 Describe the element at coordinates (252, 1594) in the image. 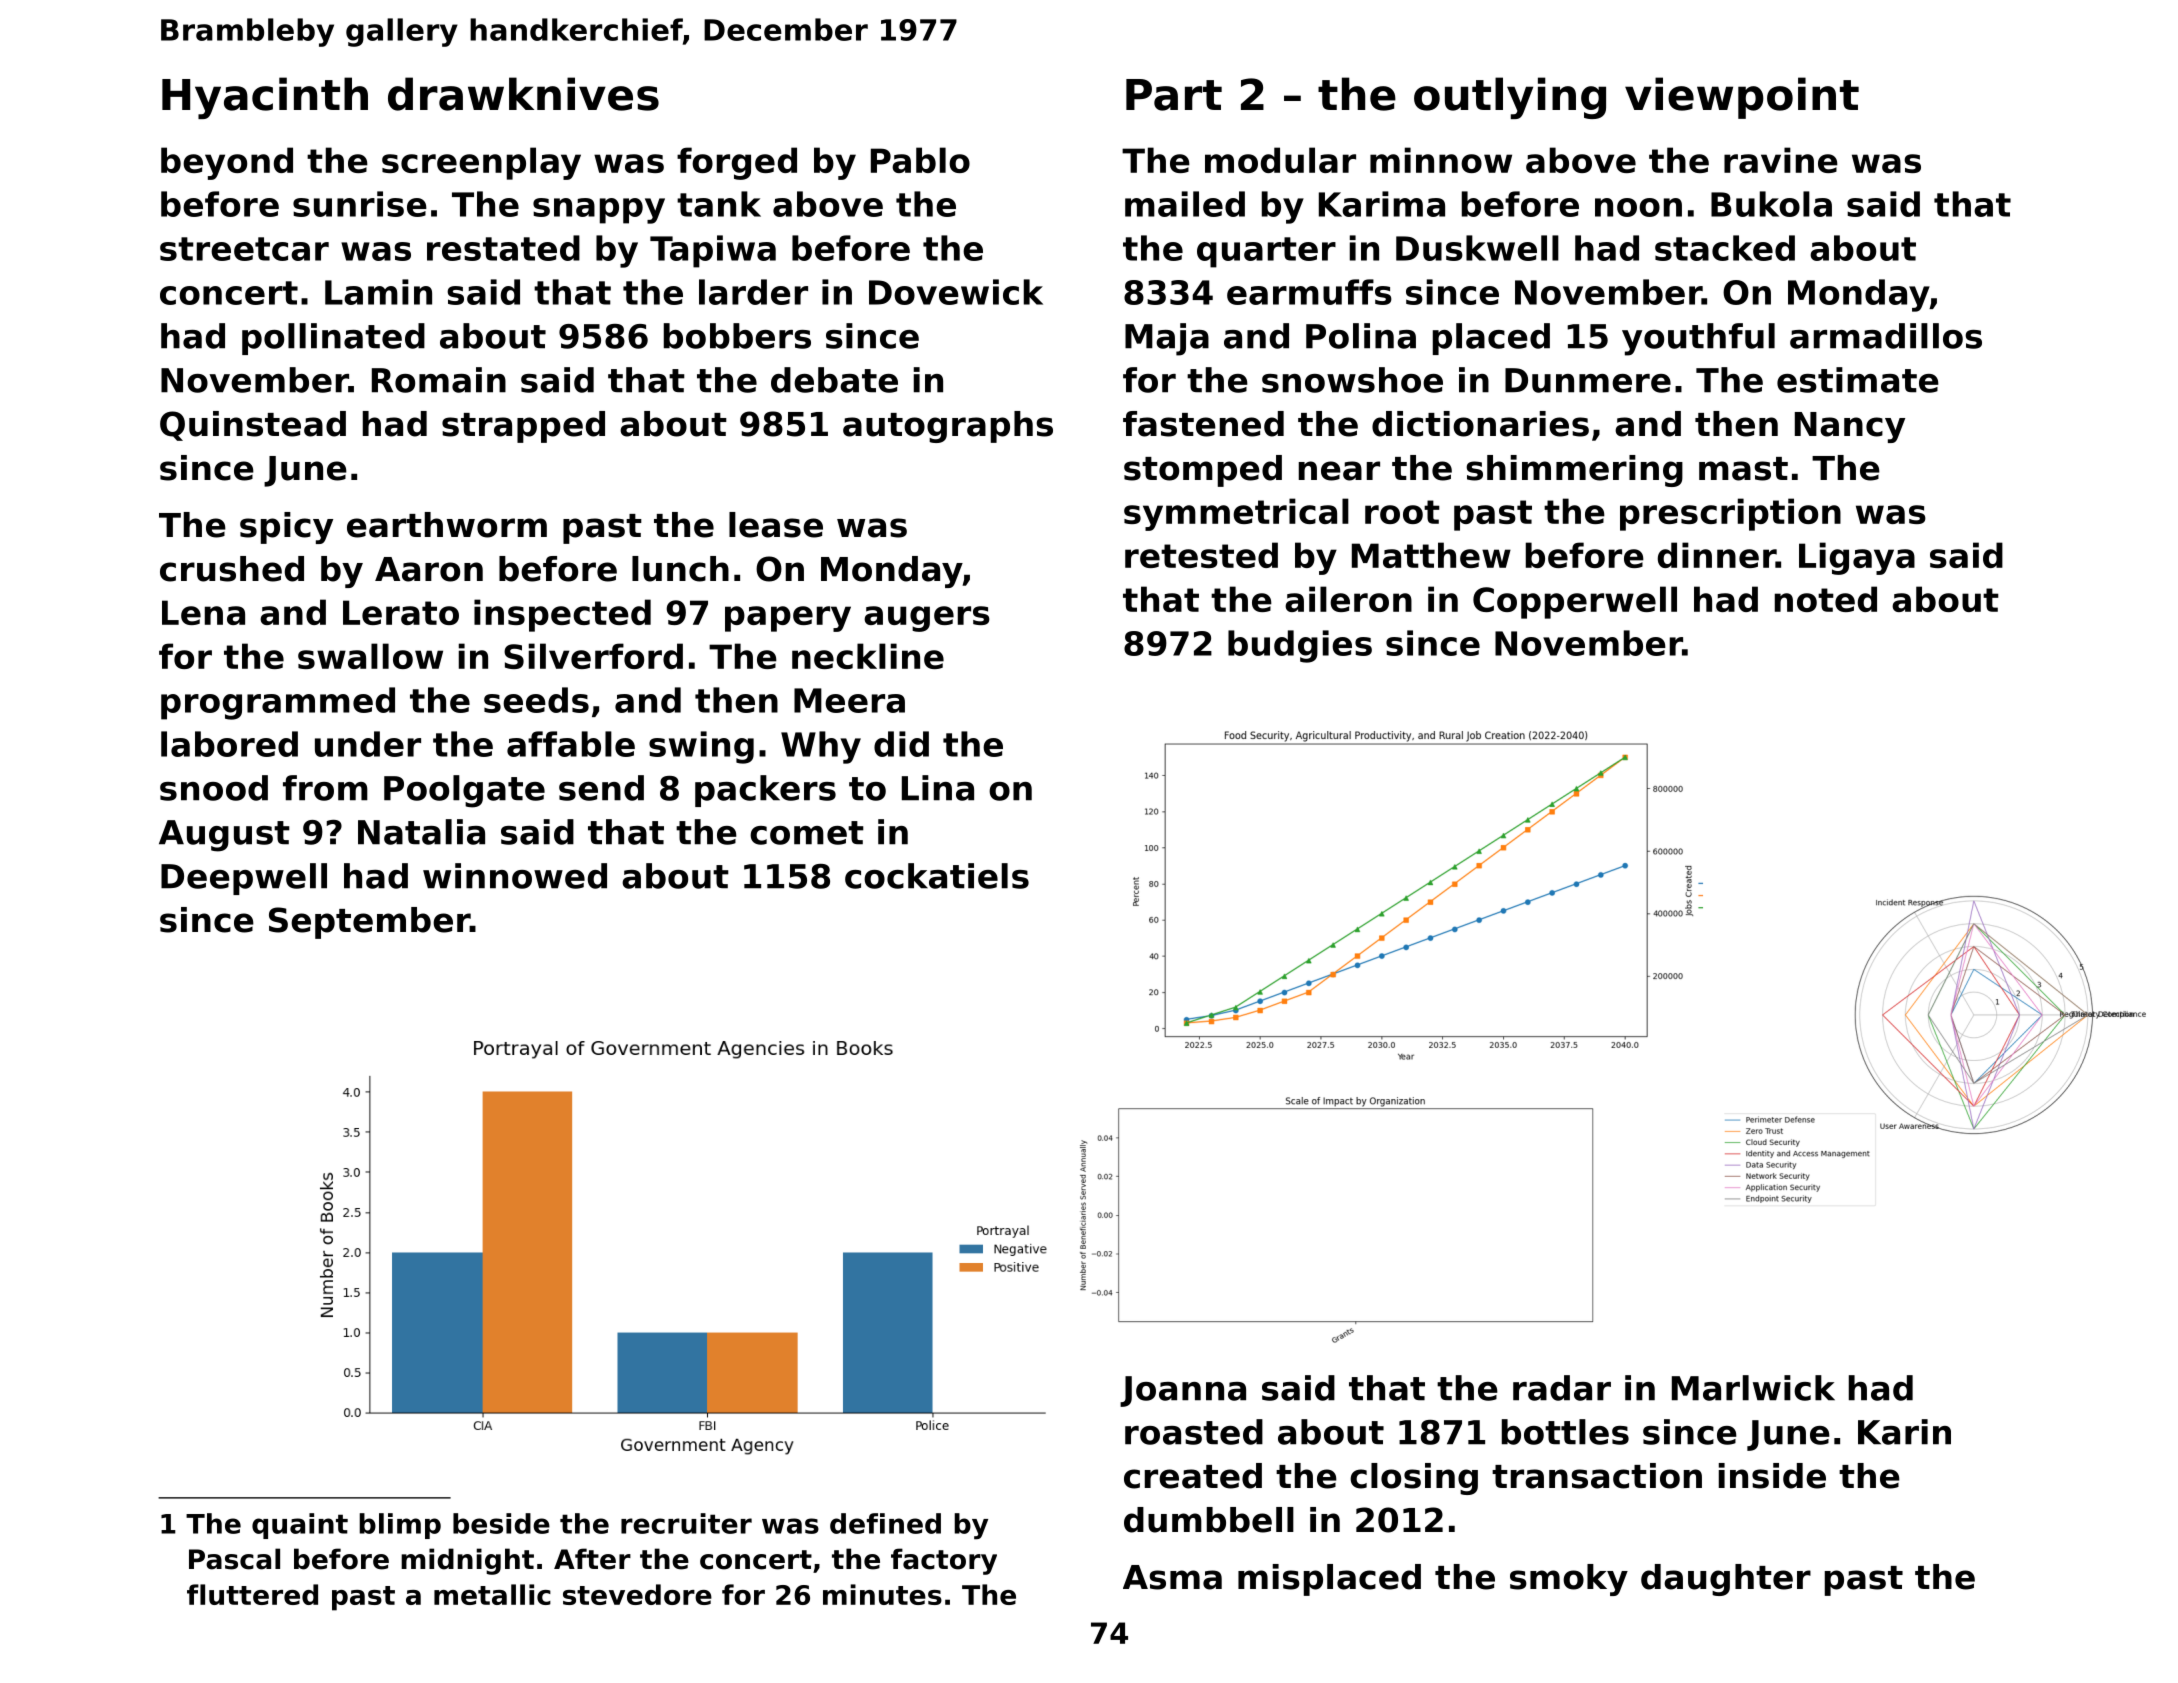

I see `fluttered` at that location.
